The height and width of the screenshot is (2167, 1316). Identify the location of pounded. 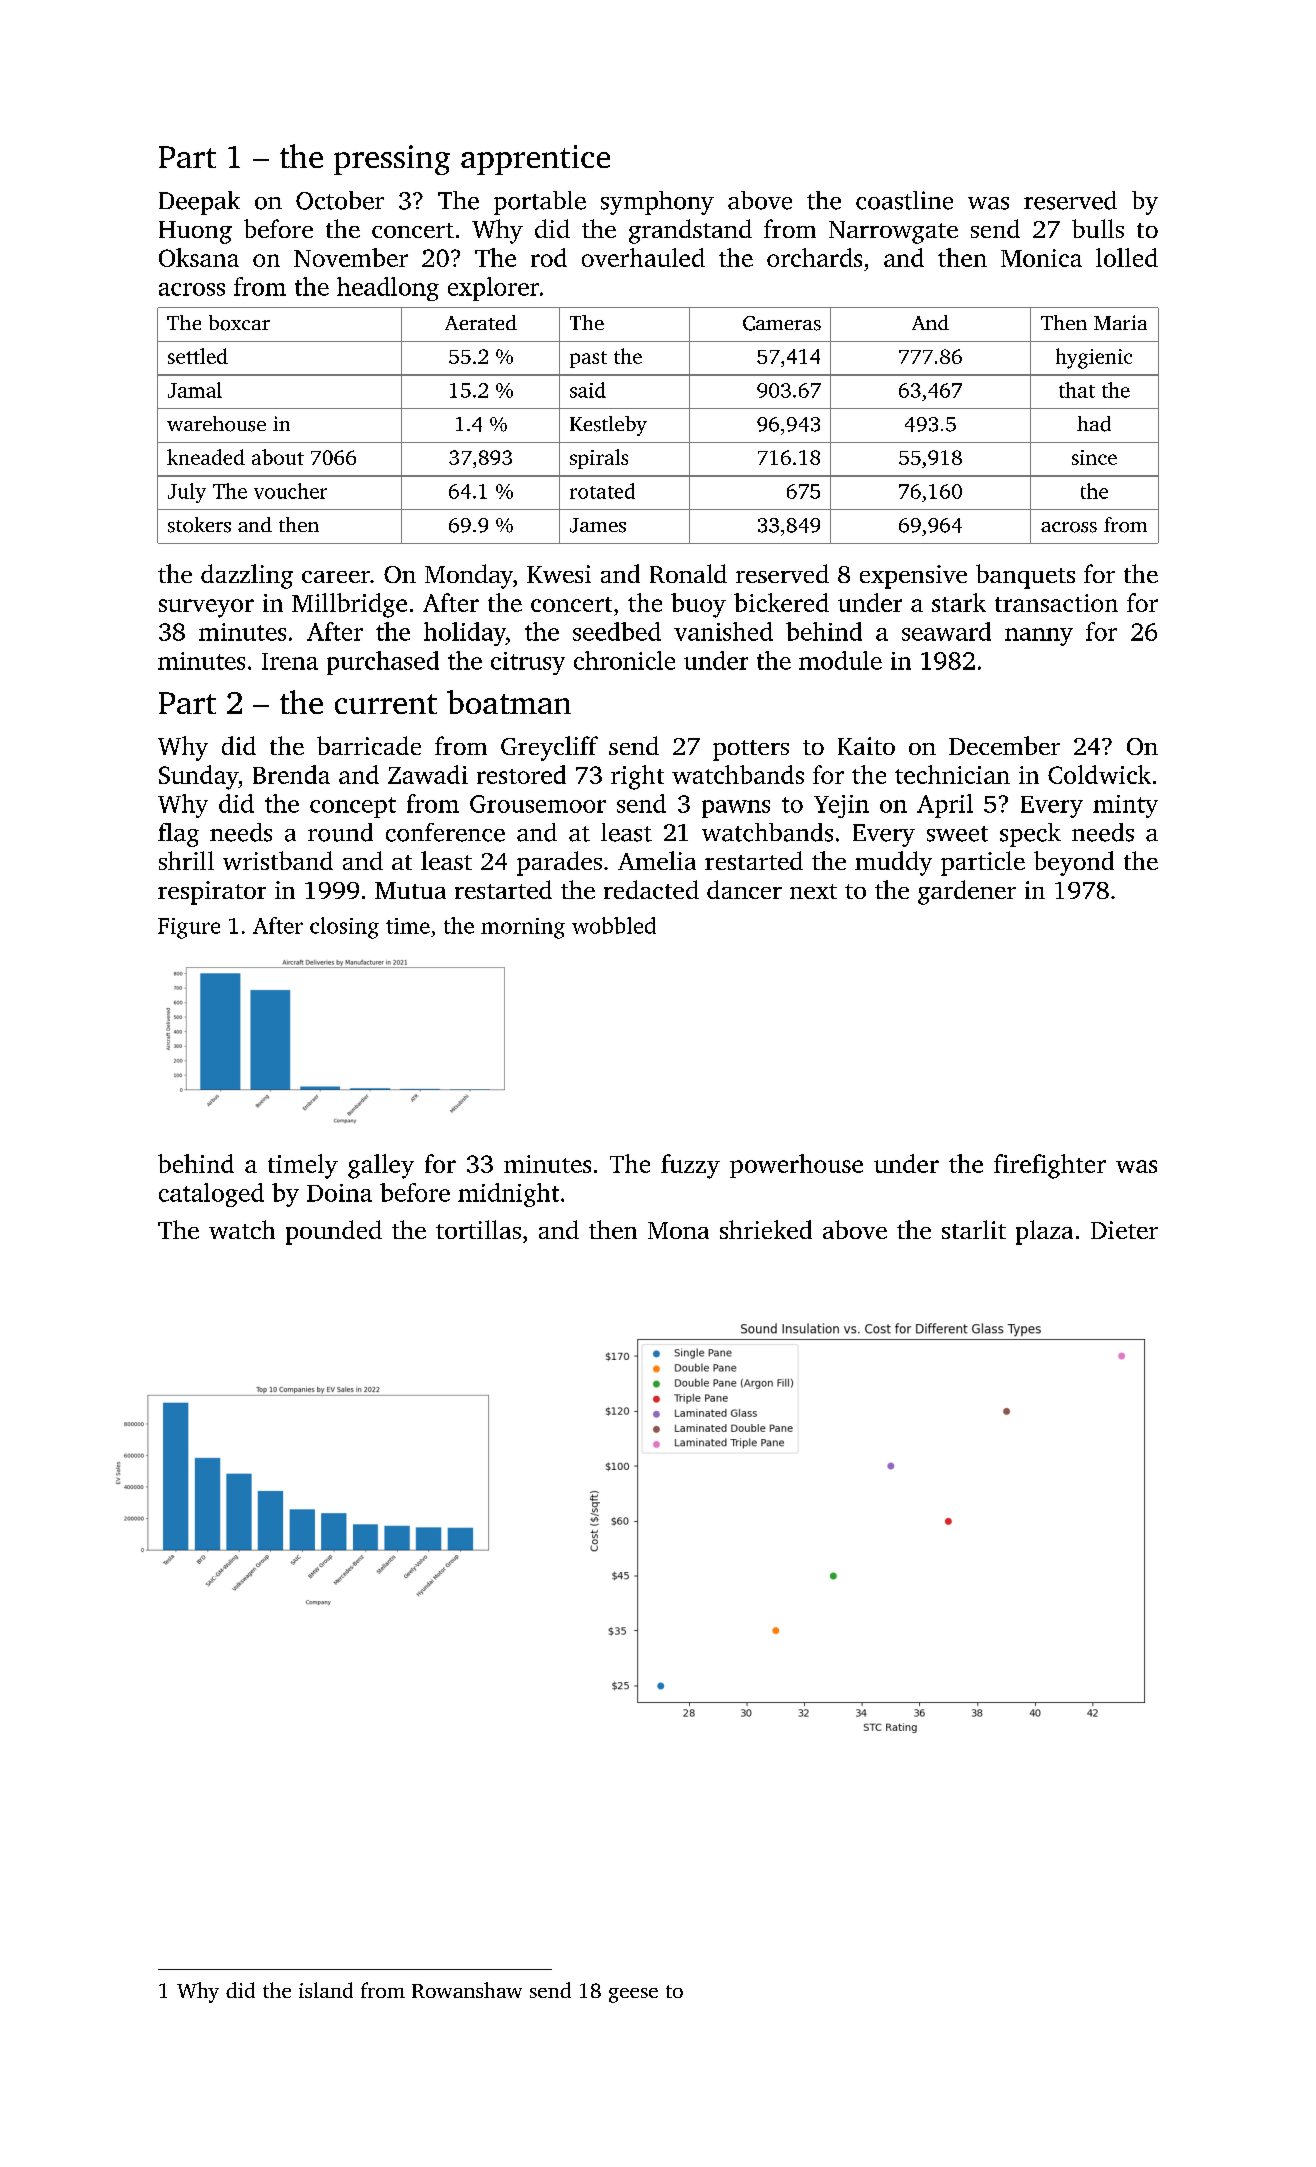
(334, 1232).
